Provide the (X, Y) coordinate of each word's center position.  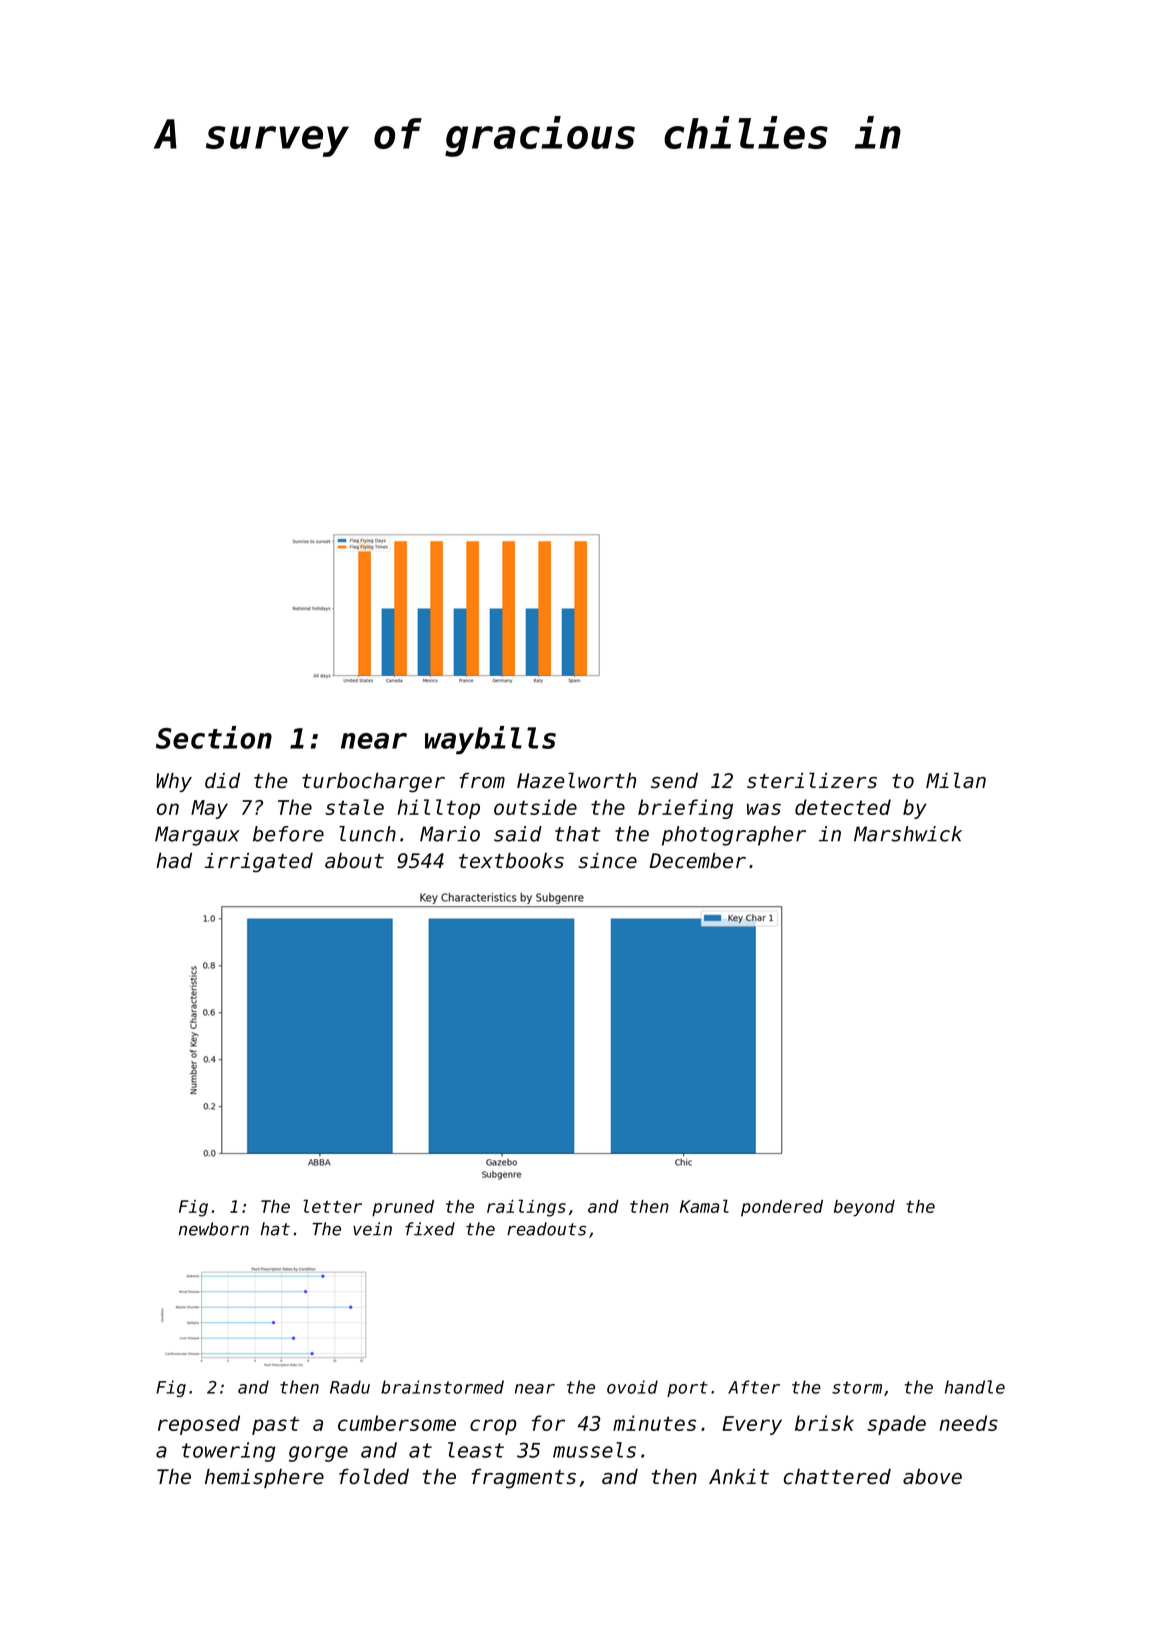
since (608, 861)
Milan (956, 780)
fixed (430, 1229)
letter (332, 1206)
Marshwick (908, 834)
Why (174, 782)
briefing (685, 809)
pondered (782, 1208)
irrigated (258, 863)
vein (372, 1229)
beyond (864, 1208)
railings (526, 1208)
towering (229, 1452)
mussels (594, 1450)
